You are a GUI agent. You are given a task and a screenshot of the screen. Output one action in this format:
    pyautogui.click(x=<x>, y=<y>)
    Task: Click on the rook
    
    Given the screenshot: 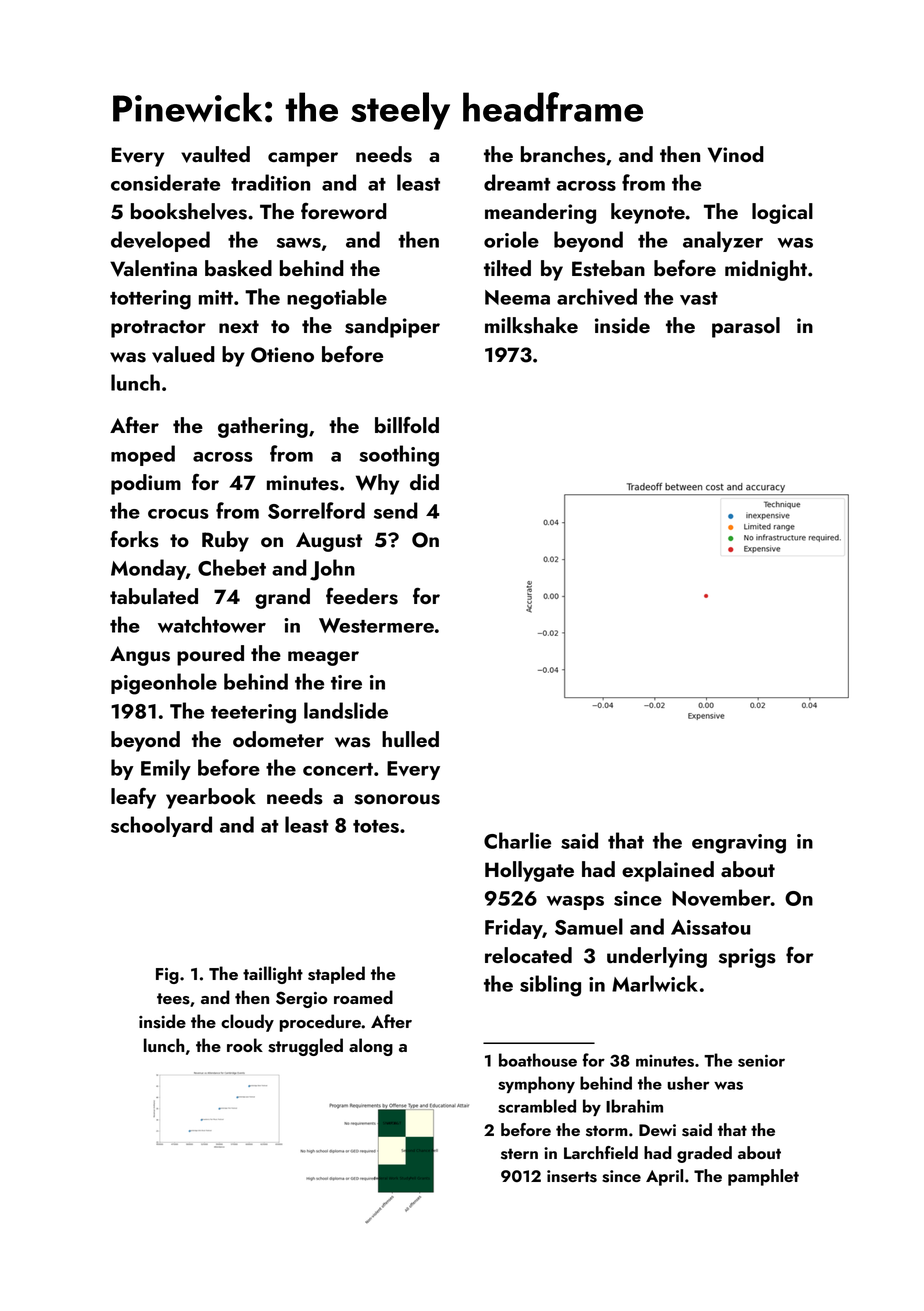 What is the action you would take?
    pyautogui.click(x=245, y=1045)
